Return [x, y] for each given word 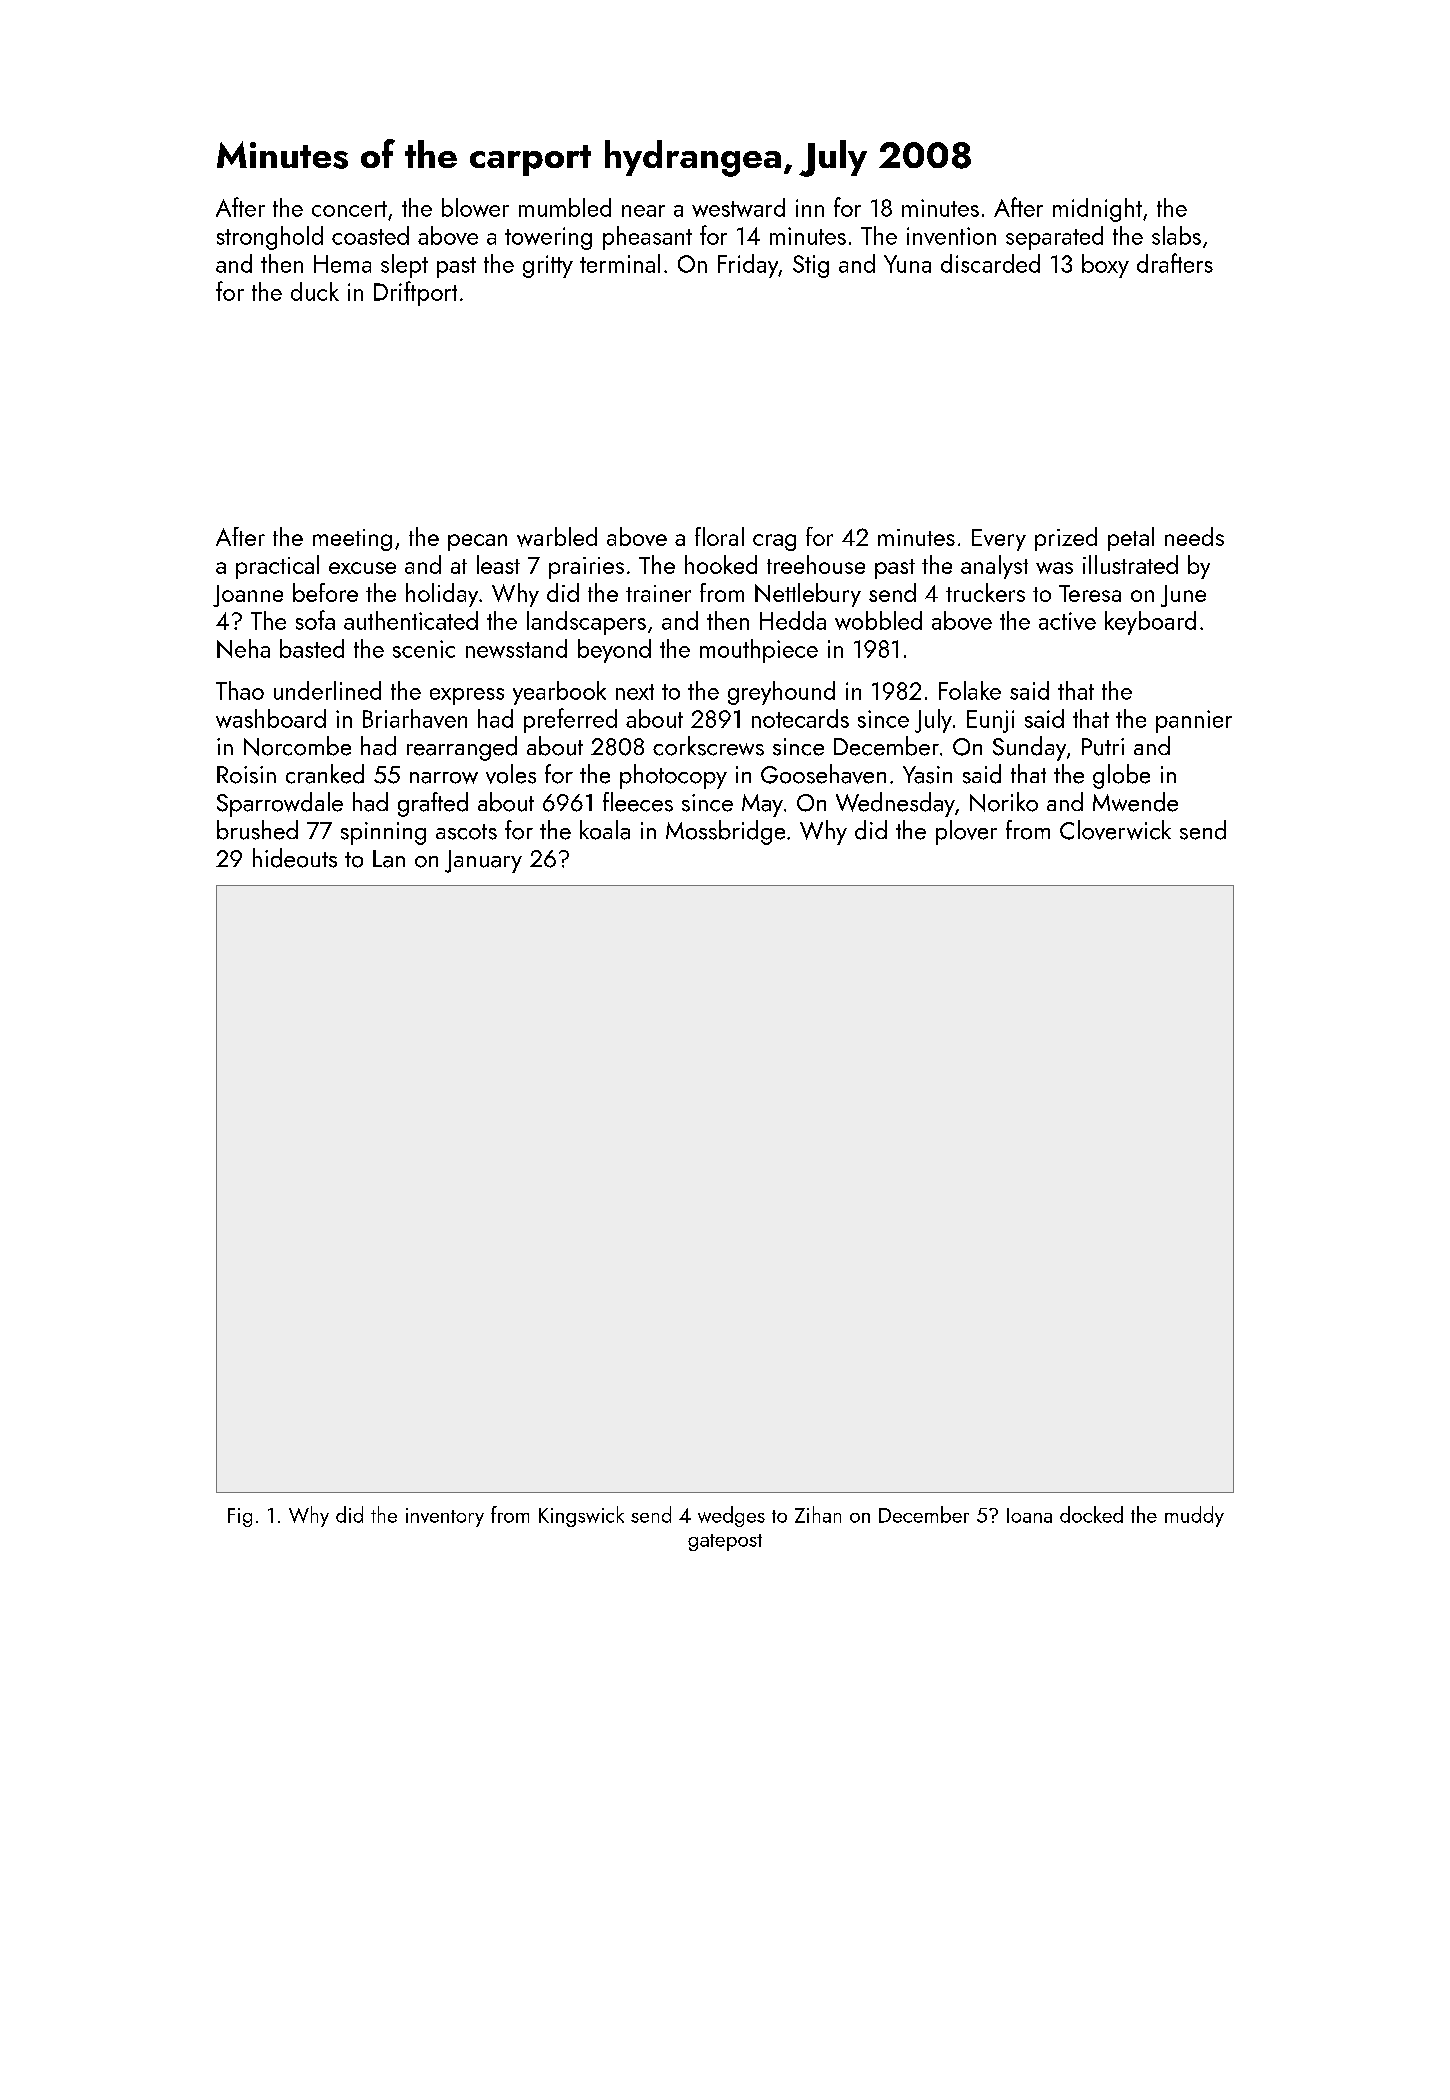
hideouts [295, 858]
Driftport [415, 293]
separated [1054, 238]
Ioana [1029, 1515]
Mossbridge [725, 832]
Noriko [1004, 802]
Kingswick [581, 1516]
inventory [445, 1517]
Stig [811, 266]
